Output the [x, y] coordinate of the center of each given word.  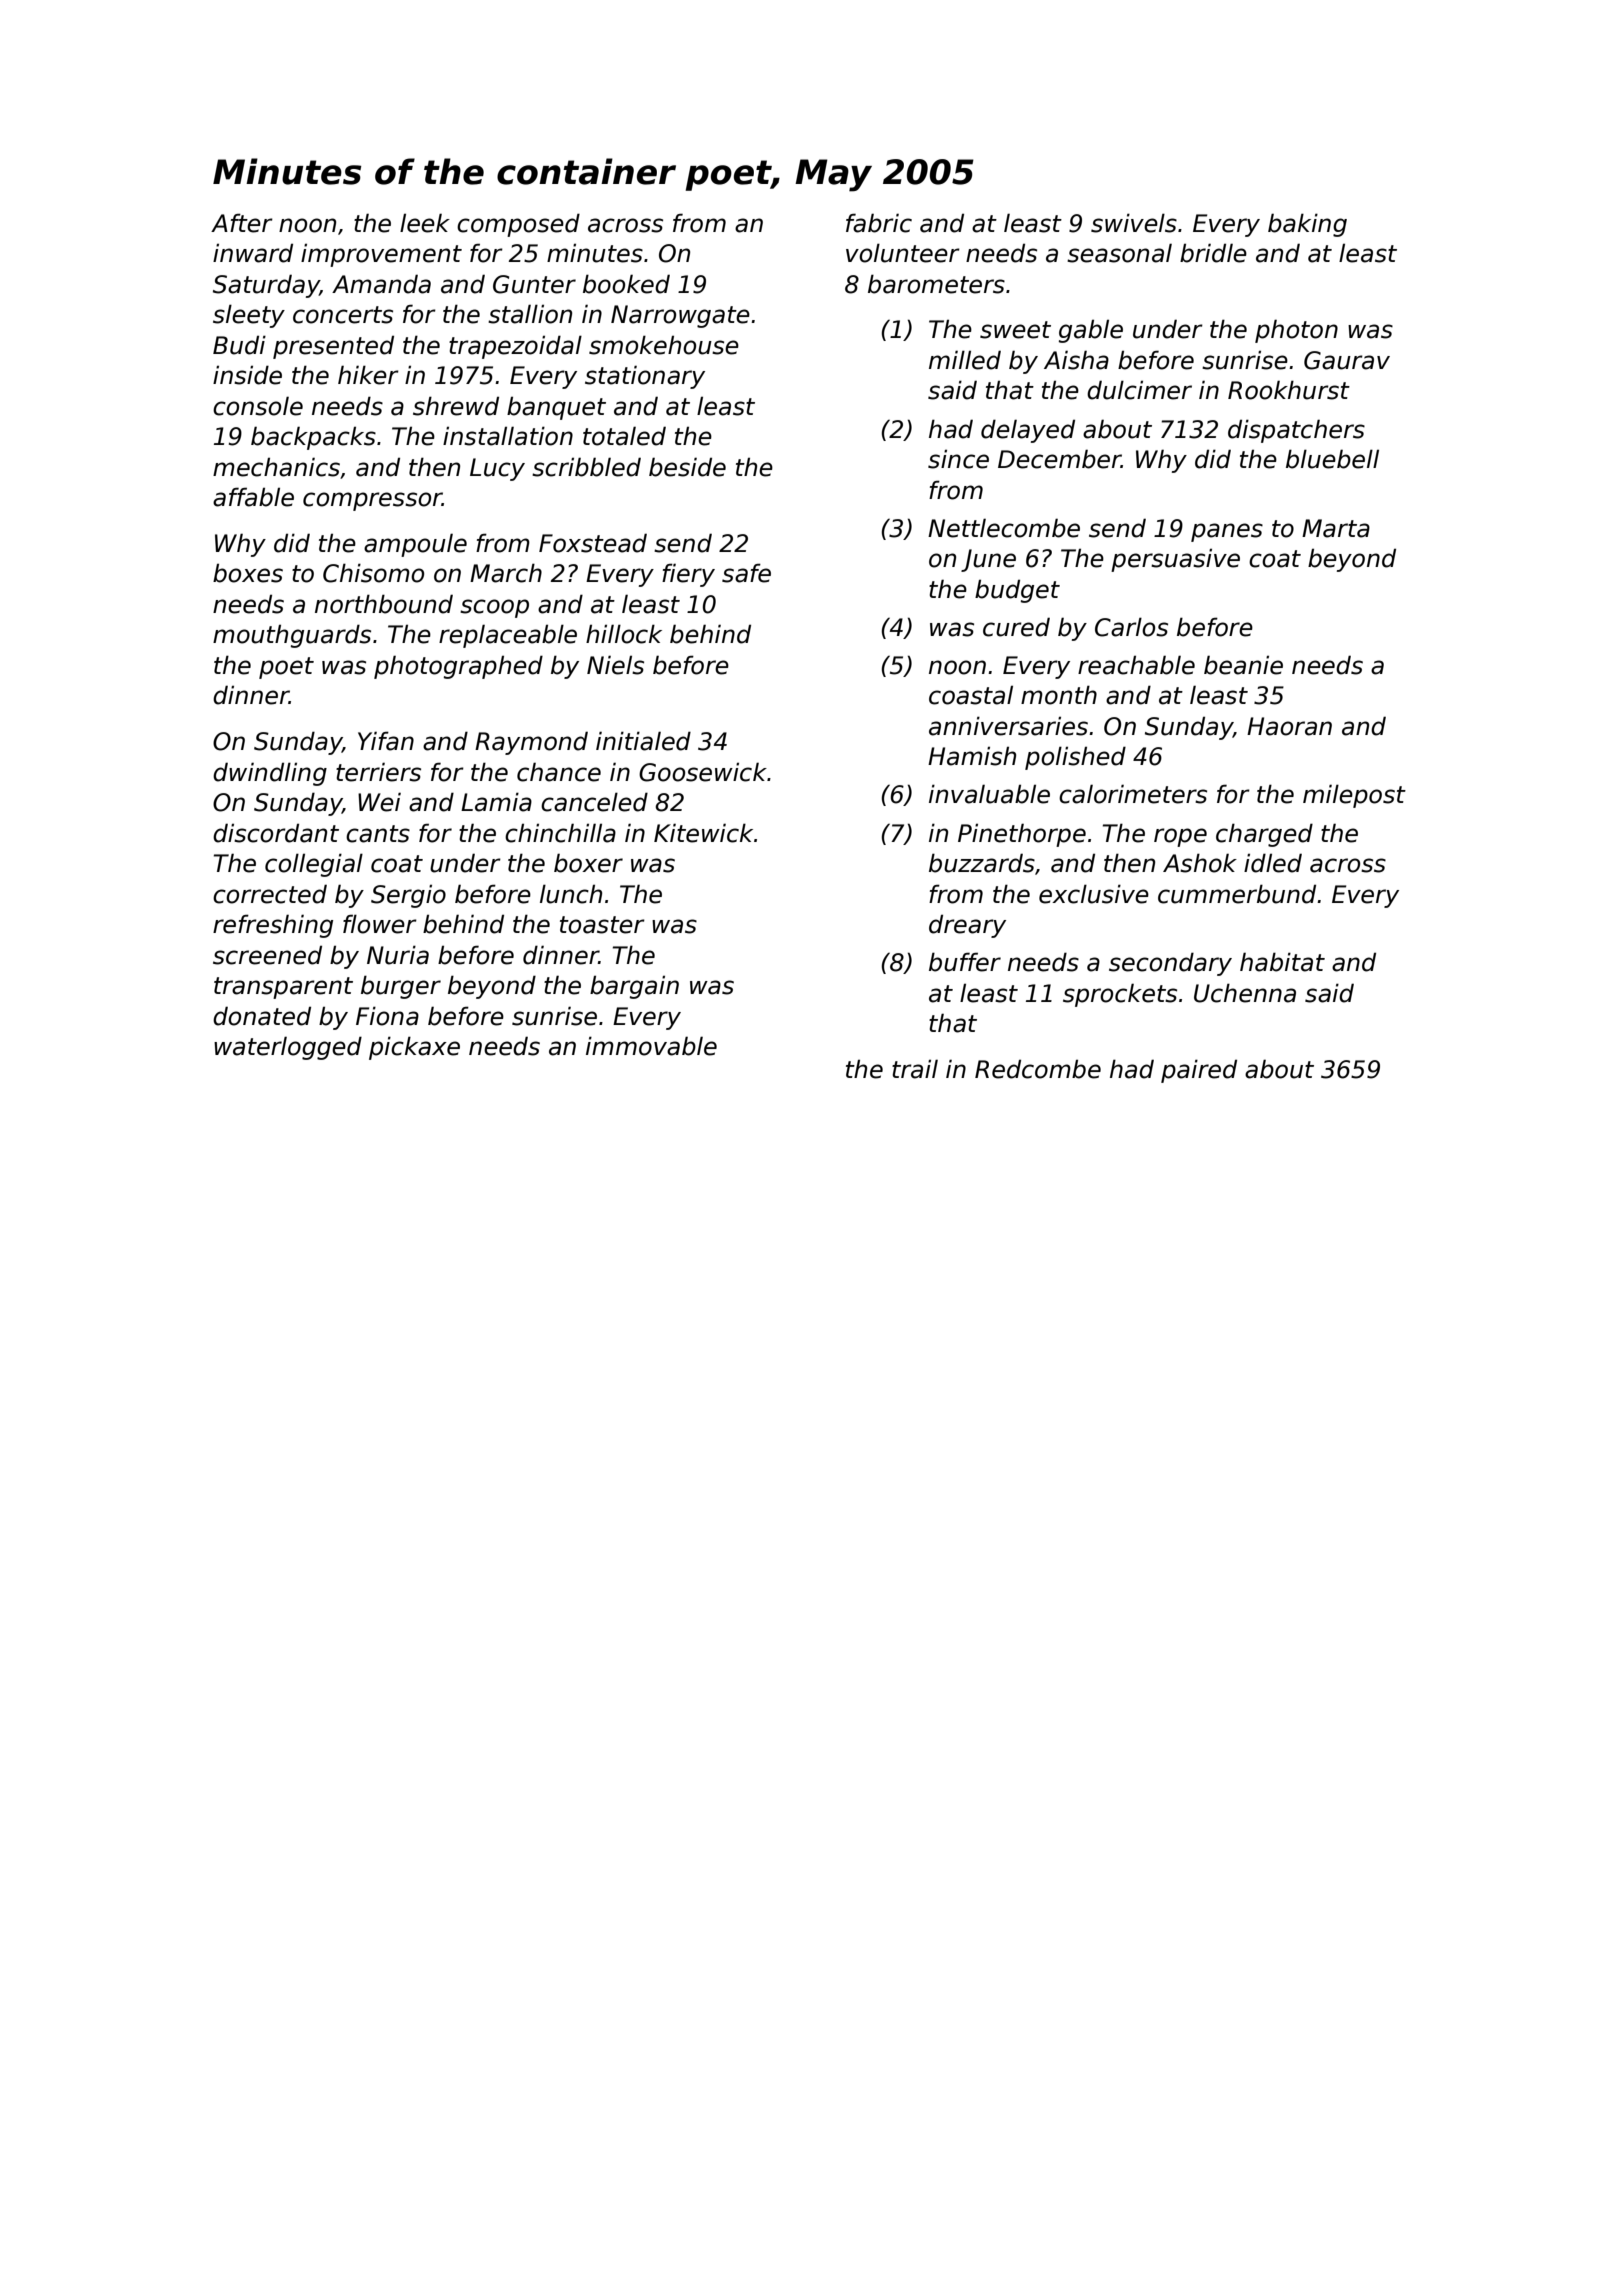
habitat [1282, 962]
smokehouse [664, 345]
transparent [283, 988]
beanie [1243, 665]
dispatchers [1296, 431]
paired [1199, 1071]
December [1059, 459]
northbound [384, 604]
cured [1016, 627]
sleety [249, 316]
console [258, 406]
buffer [965, 962]
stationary [645, 377]
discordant [276, 833]
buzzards [982, 863]
